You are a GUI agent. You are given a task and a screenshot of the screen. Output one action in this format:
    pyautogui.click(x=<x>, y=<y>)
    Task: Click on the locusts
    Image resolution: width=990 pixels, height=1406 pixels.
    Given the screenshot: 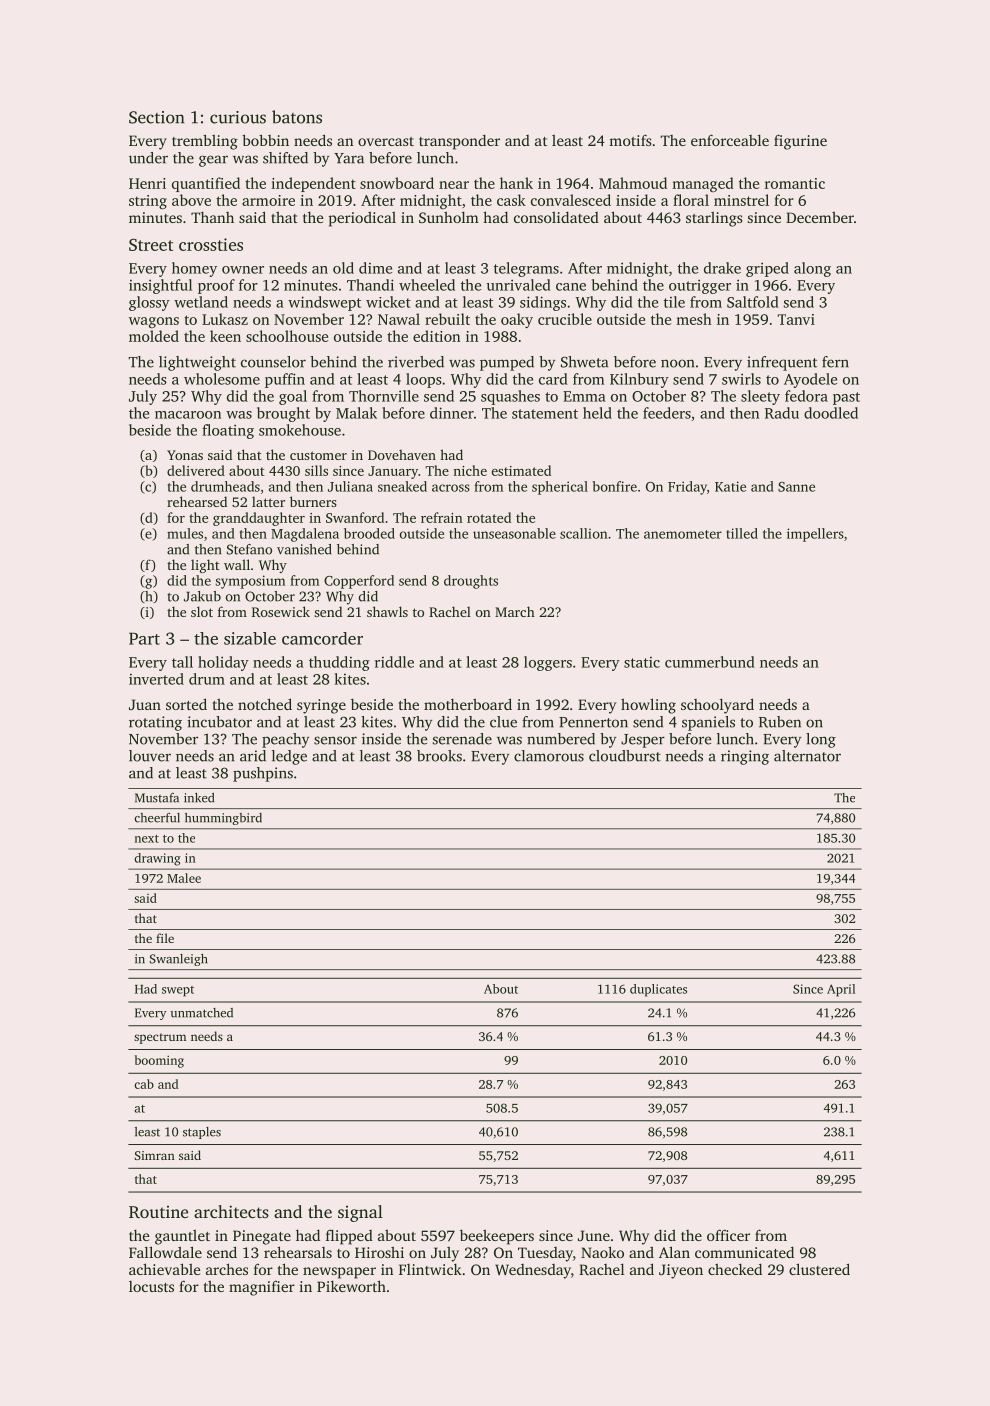 What is the action you would take?
    pyautogui.click(x=151, y=1286)
